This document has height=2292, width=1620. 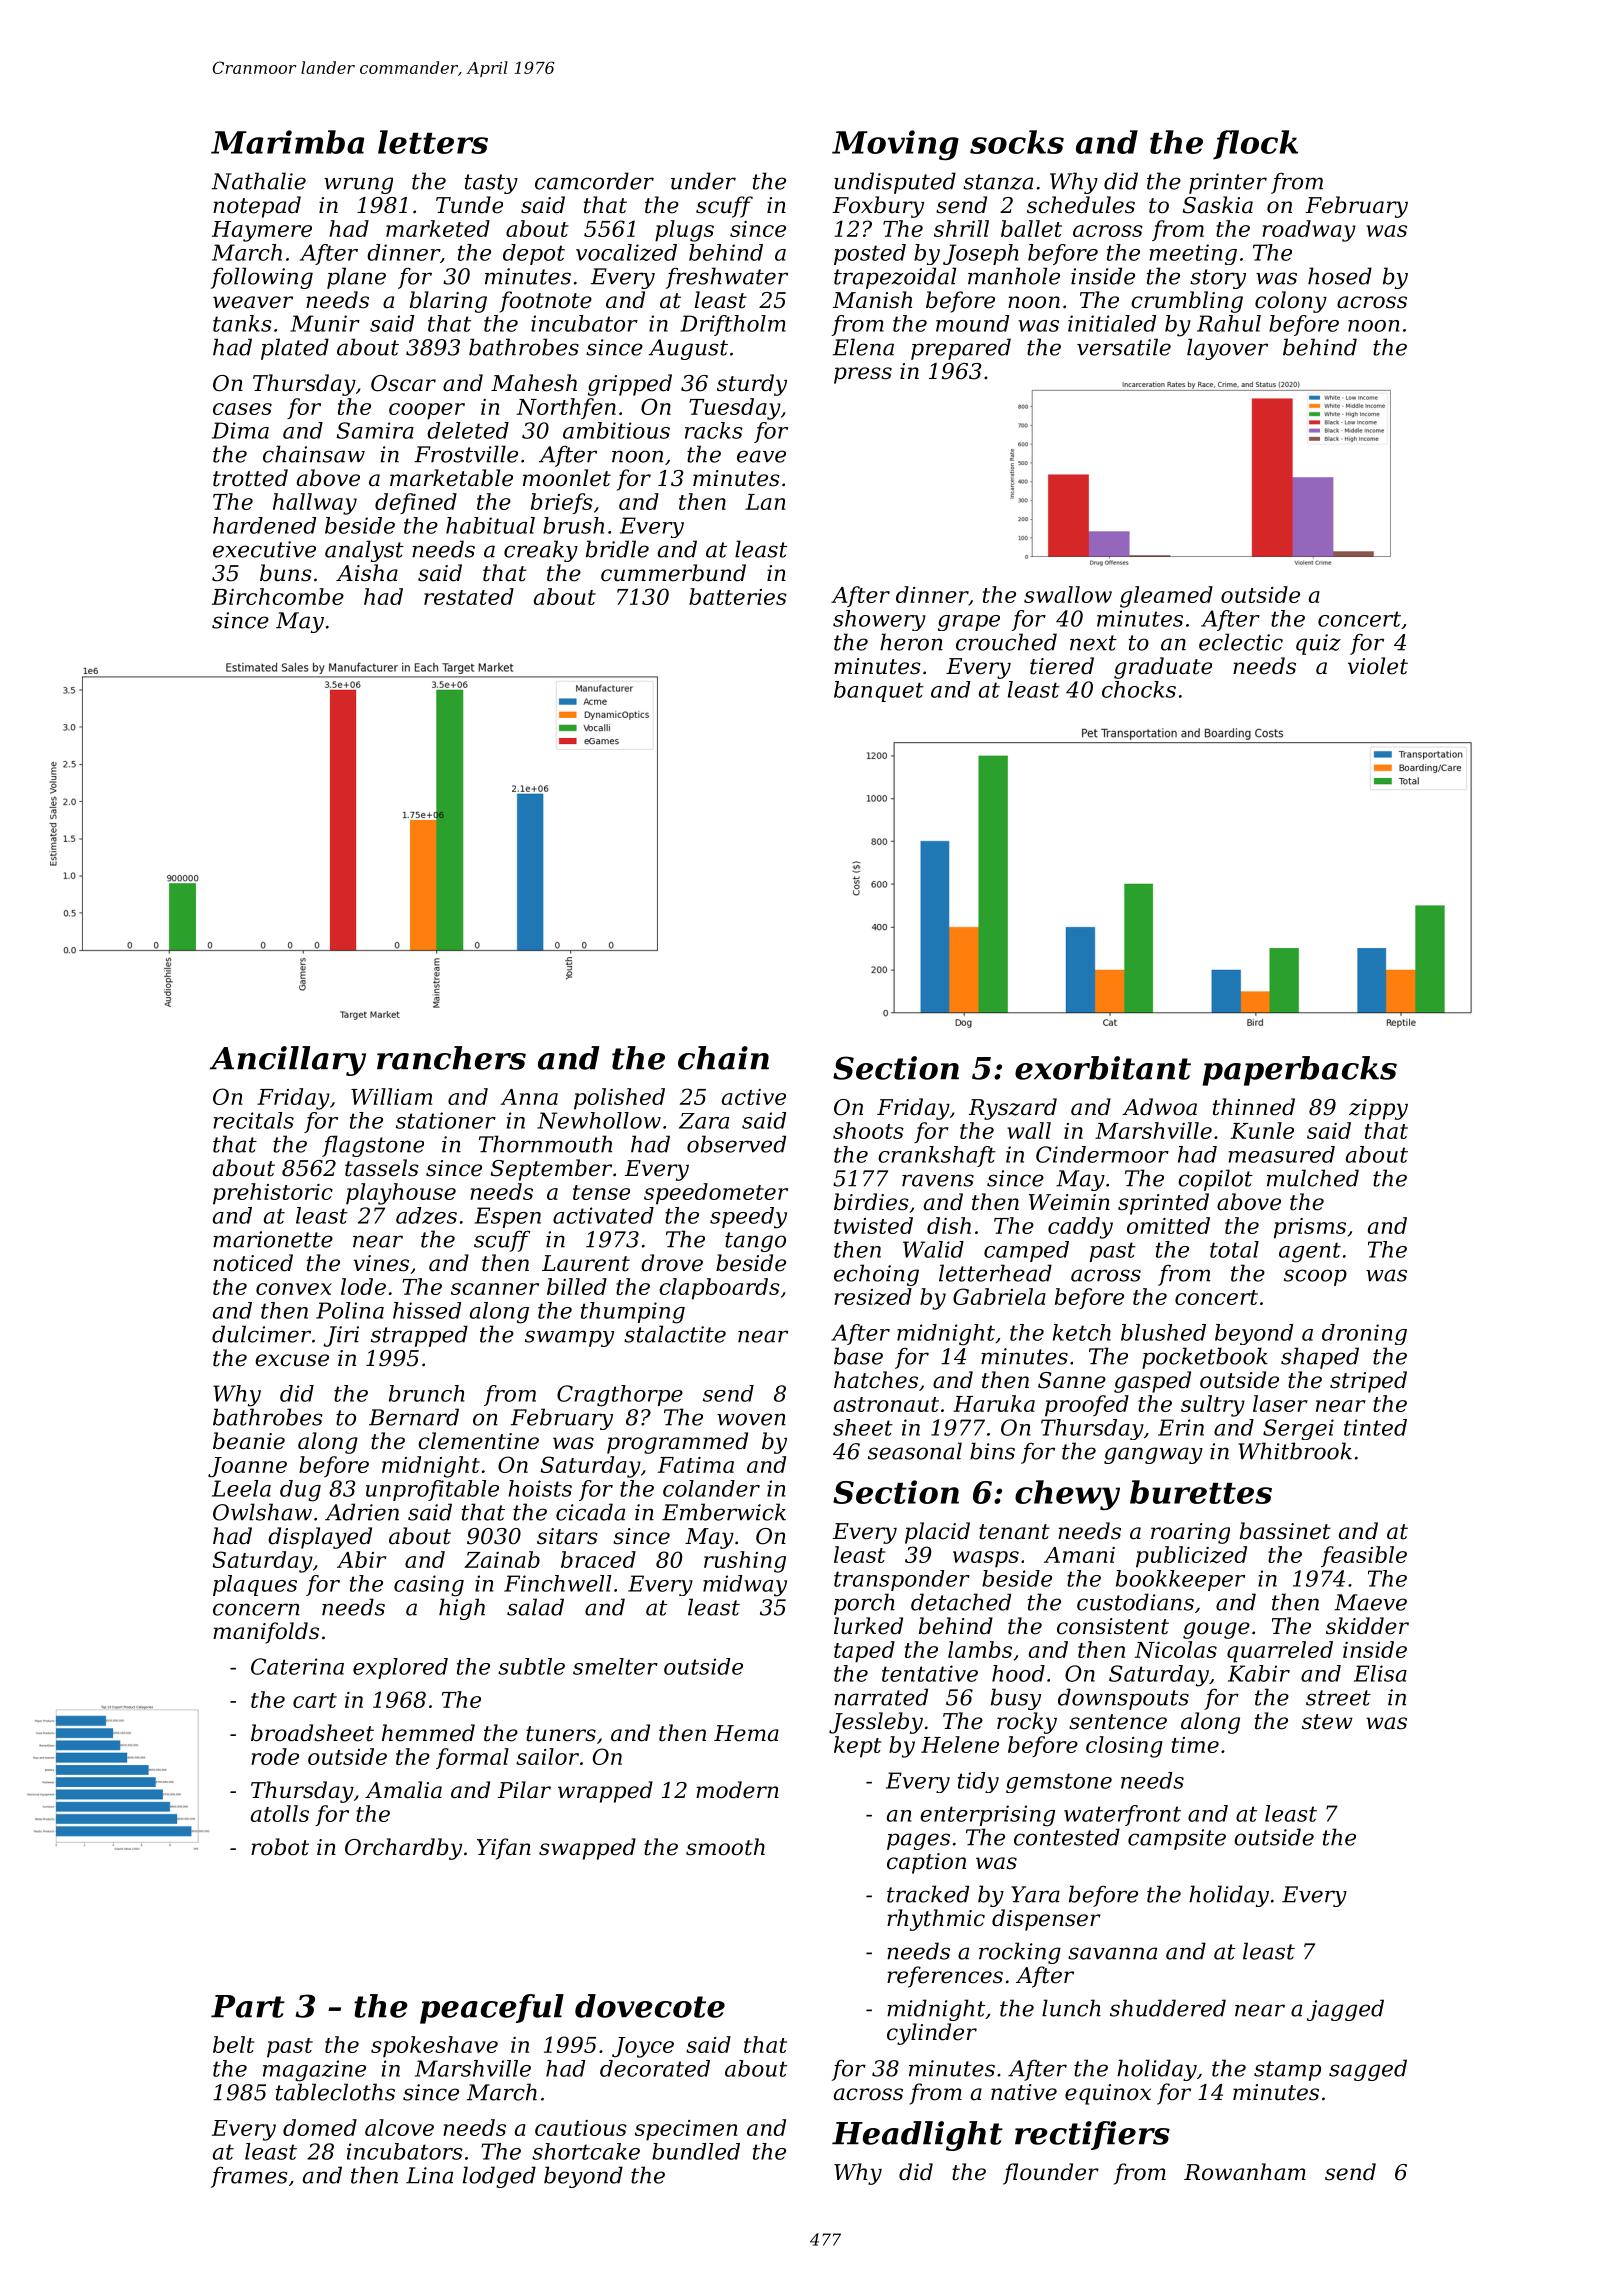 What do you see at coordinates (278, 596) in the document?
I see `Birchcombe` at bounding box center [278, 596].
